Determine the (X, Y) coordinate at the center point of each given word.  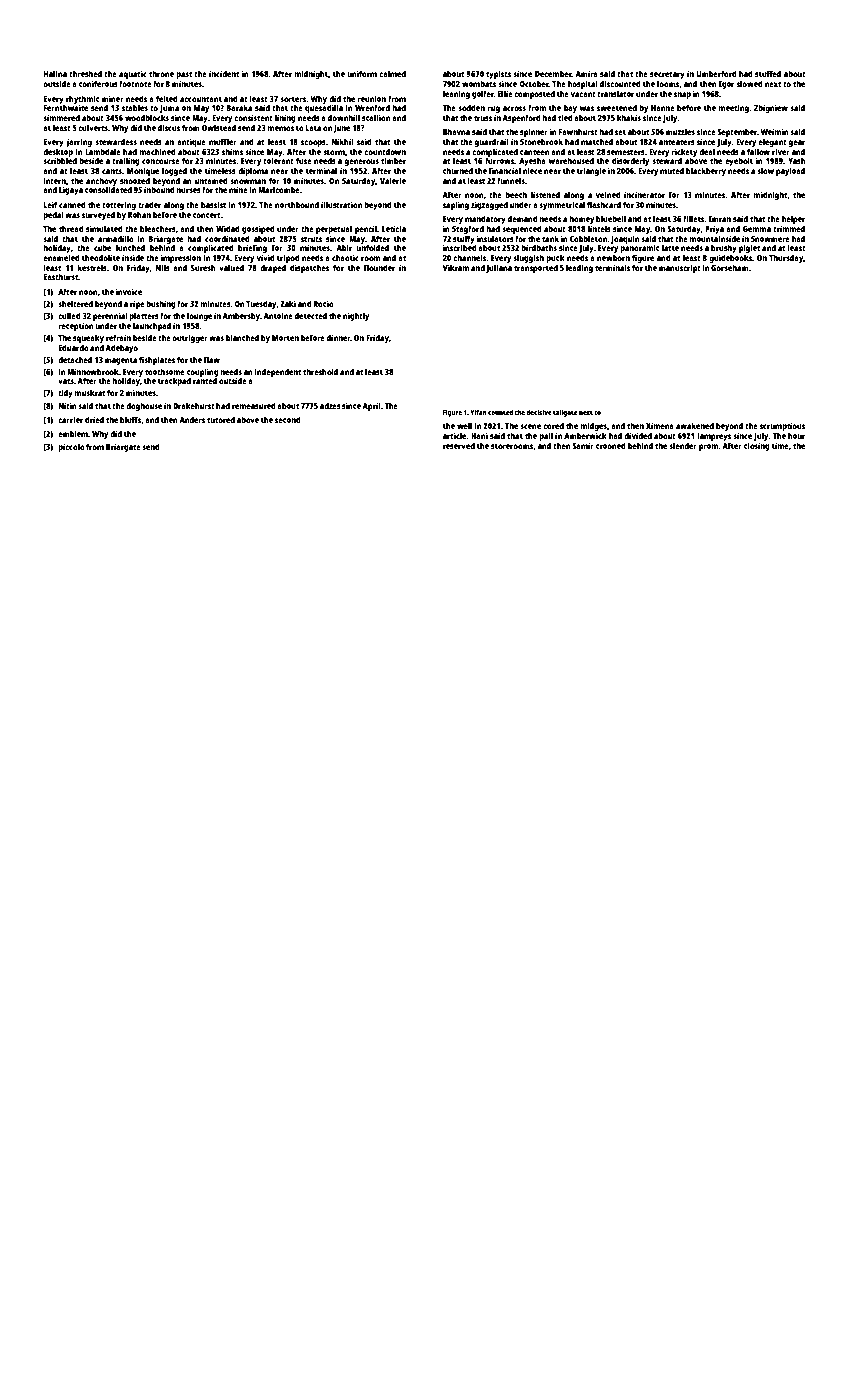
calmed (392, 73)
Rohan (139, 214)
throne (161, 73)
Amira (586, 73)
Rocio (324, 303)
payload (790, 171)
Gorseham (730, 267)
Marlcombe (279, 189)
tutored (221, 419)
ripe (137, 304)
